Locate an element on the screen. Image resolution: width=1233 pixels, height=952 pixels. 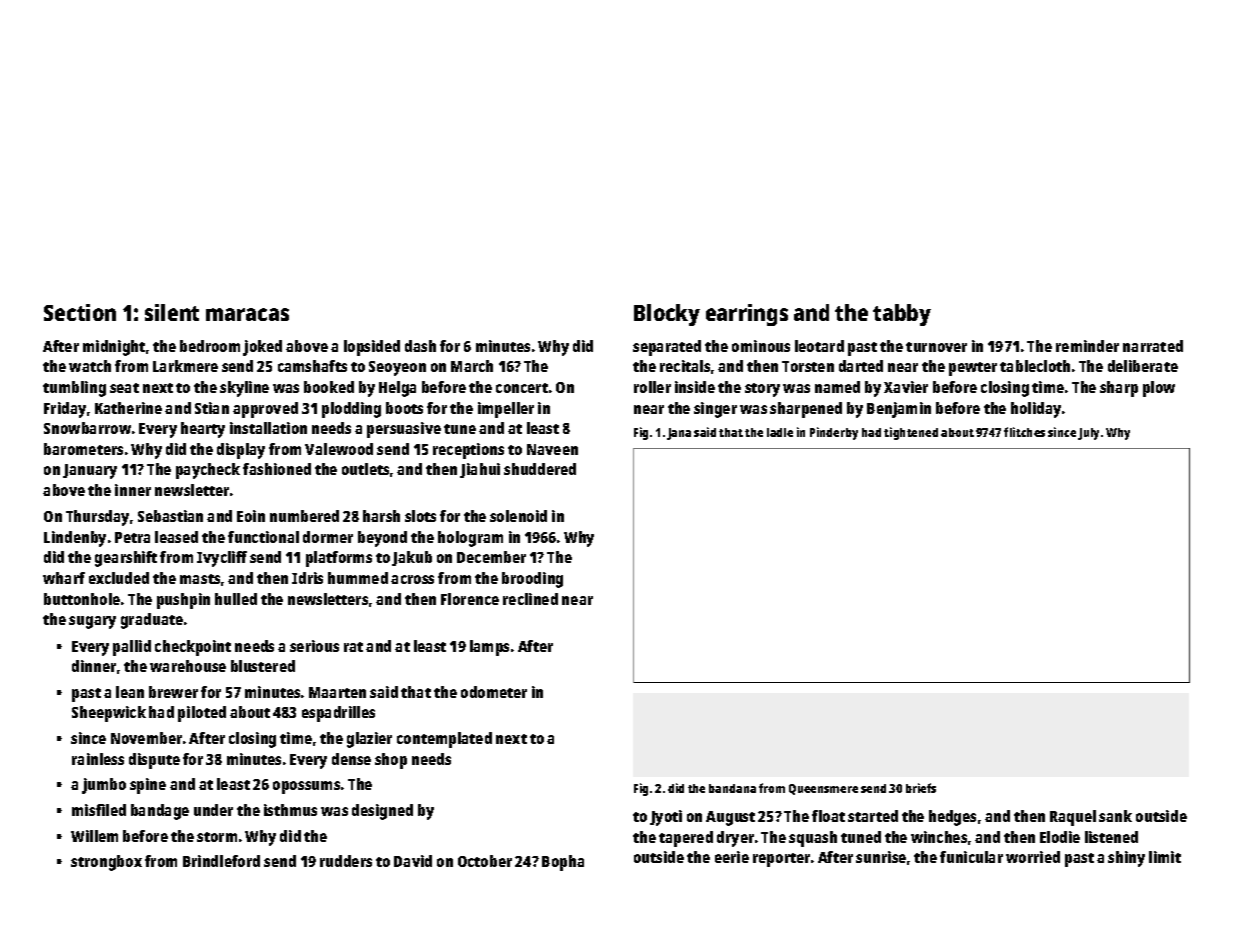
Queensmere is located at coordinates (823, 789).
